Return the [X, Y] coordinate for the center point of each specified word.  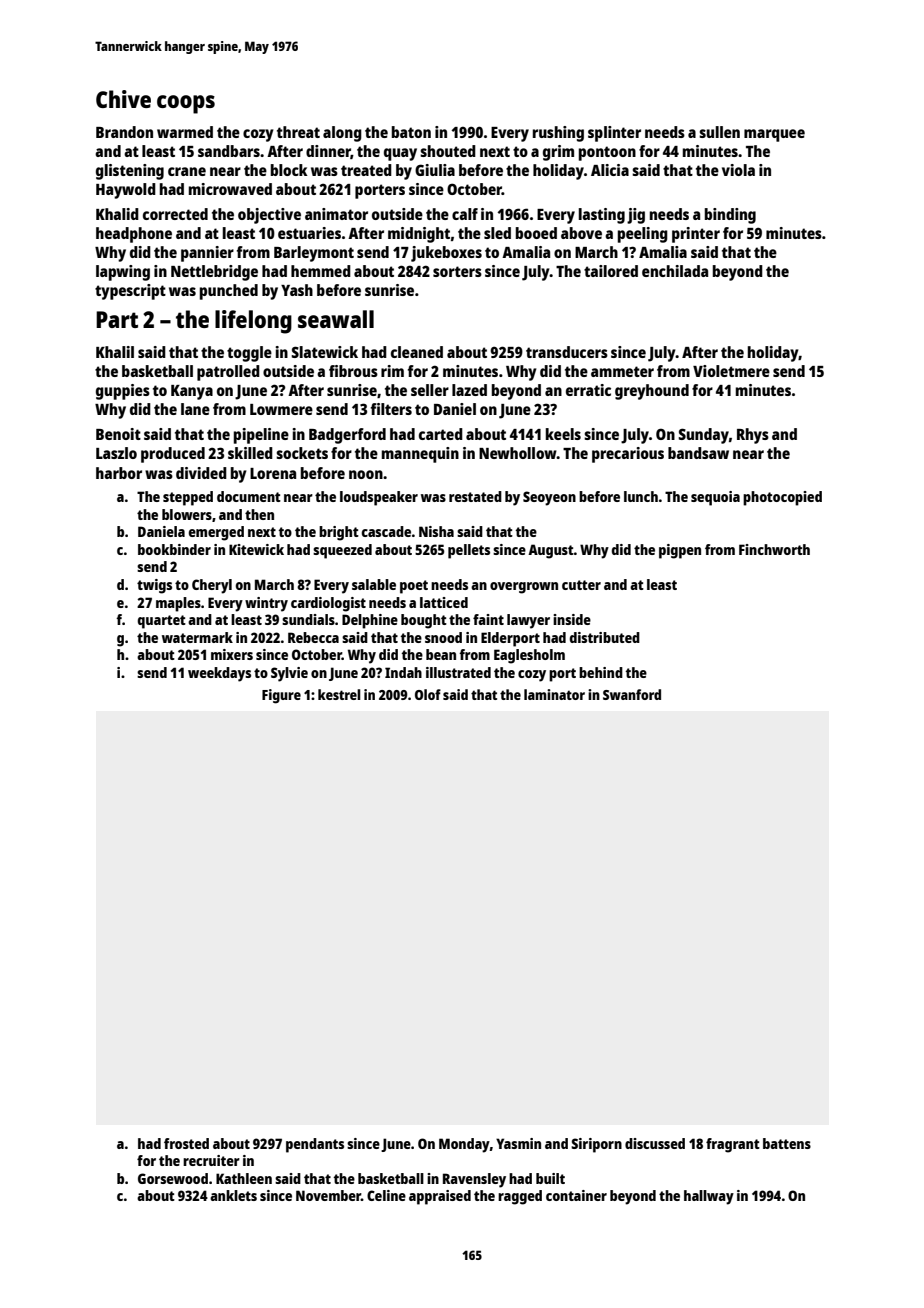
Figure [281, 696]
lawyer [528, 621]
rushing [558, 134]
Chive [123, 99]
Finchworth [774, 549]
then [259, 514]
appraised [440, 1197]
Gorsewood [173, 1178]
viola [738, 170]
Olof [428, 694]
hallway [709, 1197]
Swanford [632, 694]
